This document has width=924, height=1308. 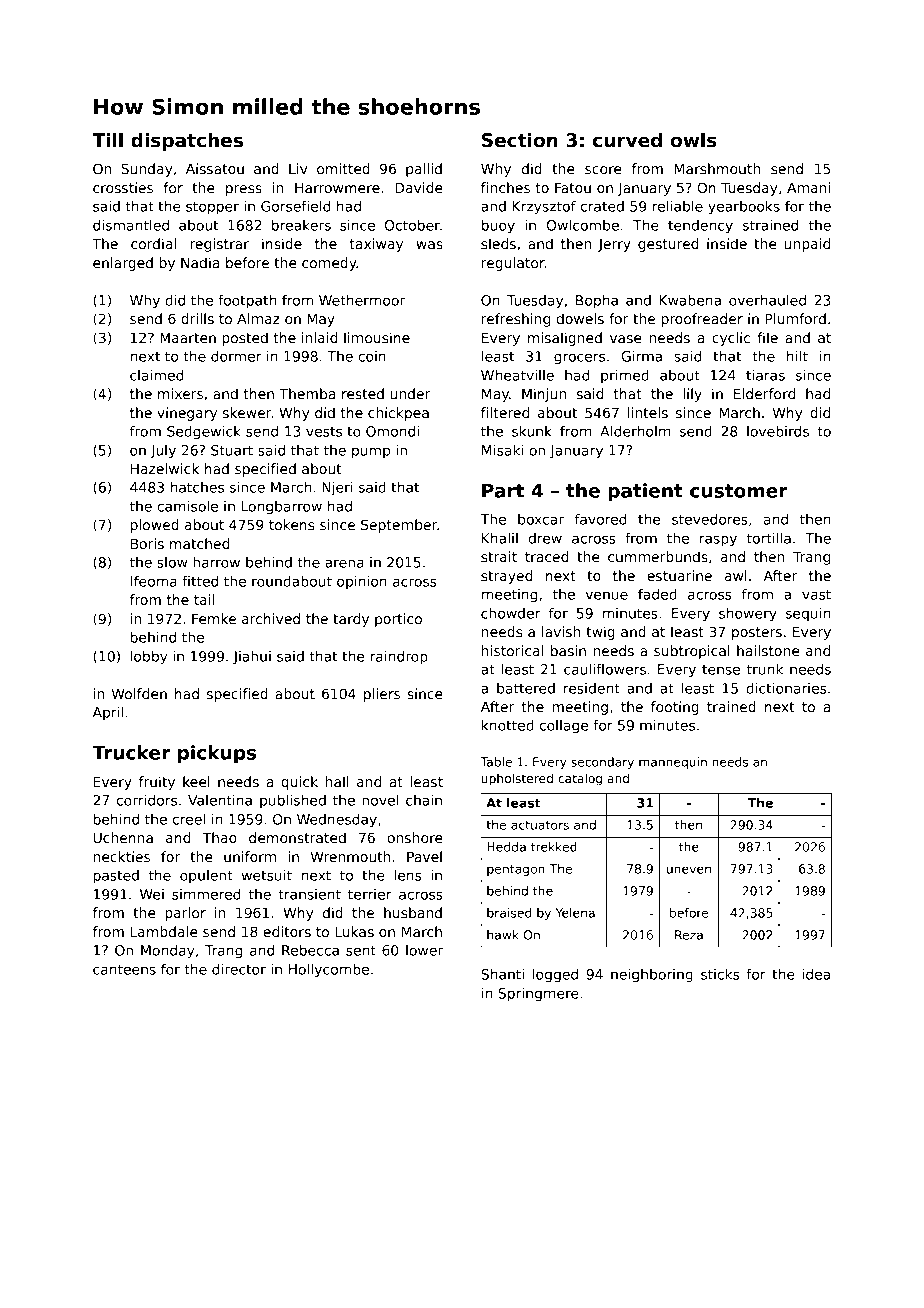 I want to click on vinegary, so click(x=187, y=414).
